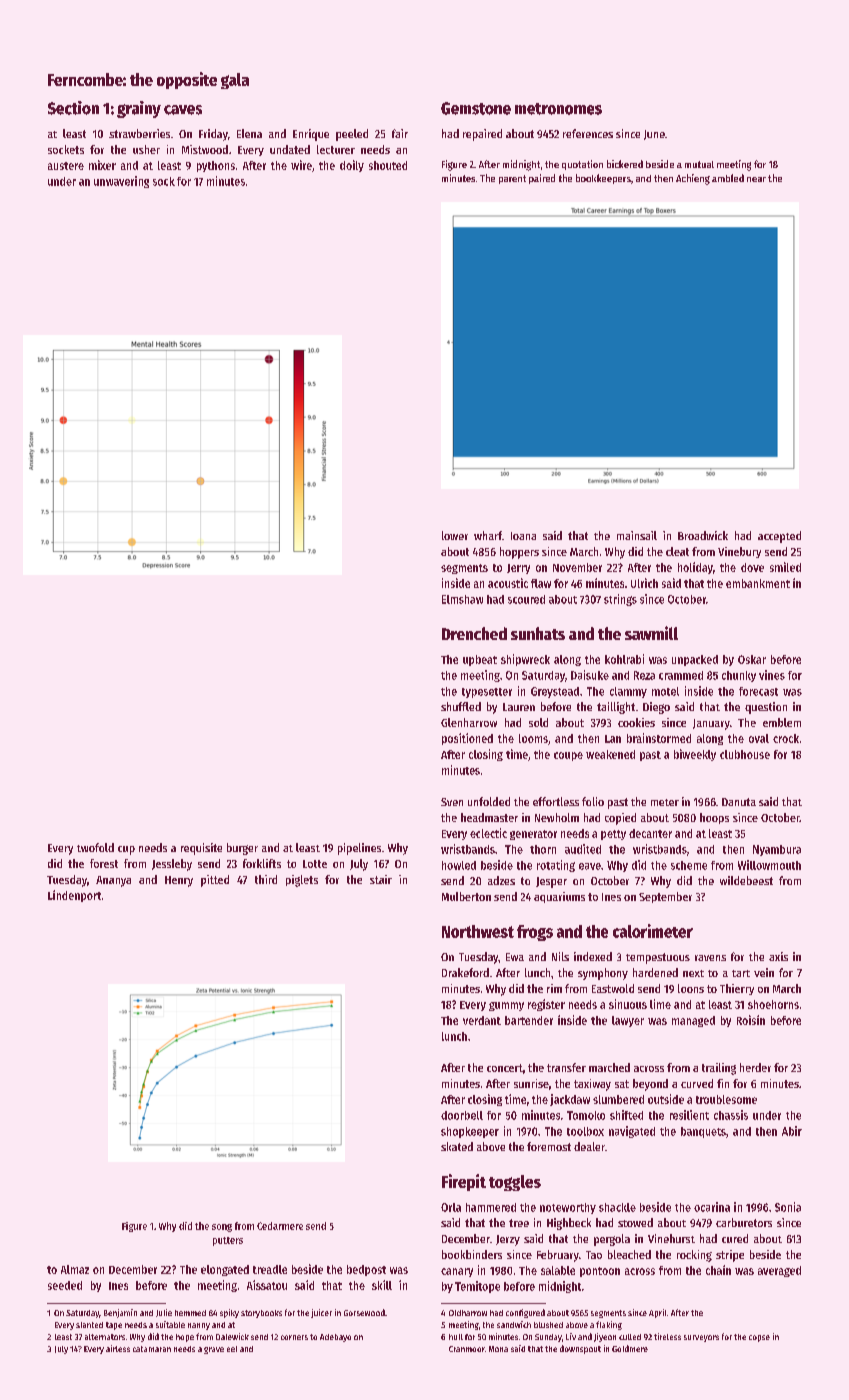  What do you see at coordinates (222, 1228) in the screenshot?
I see `song` at bounding box center [222, 1228].
